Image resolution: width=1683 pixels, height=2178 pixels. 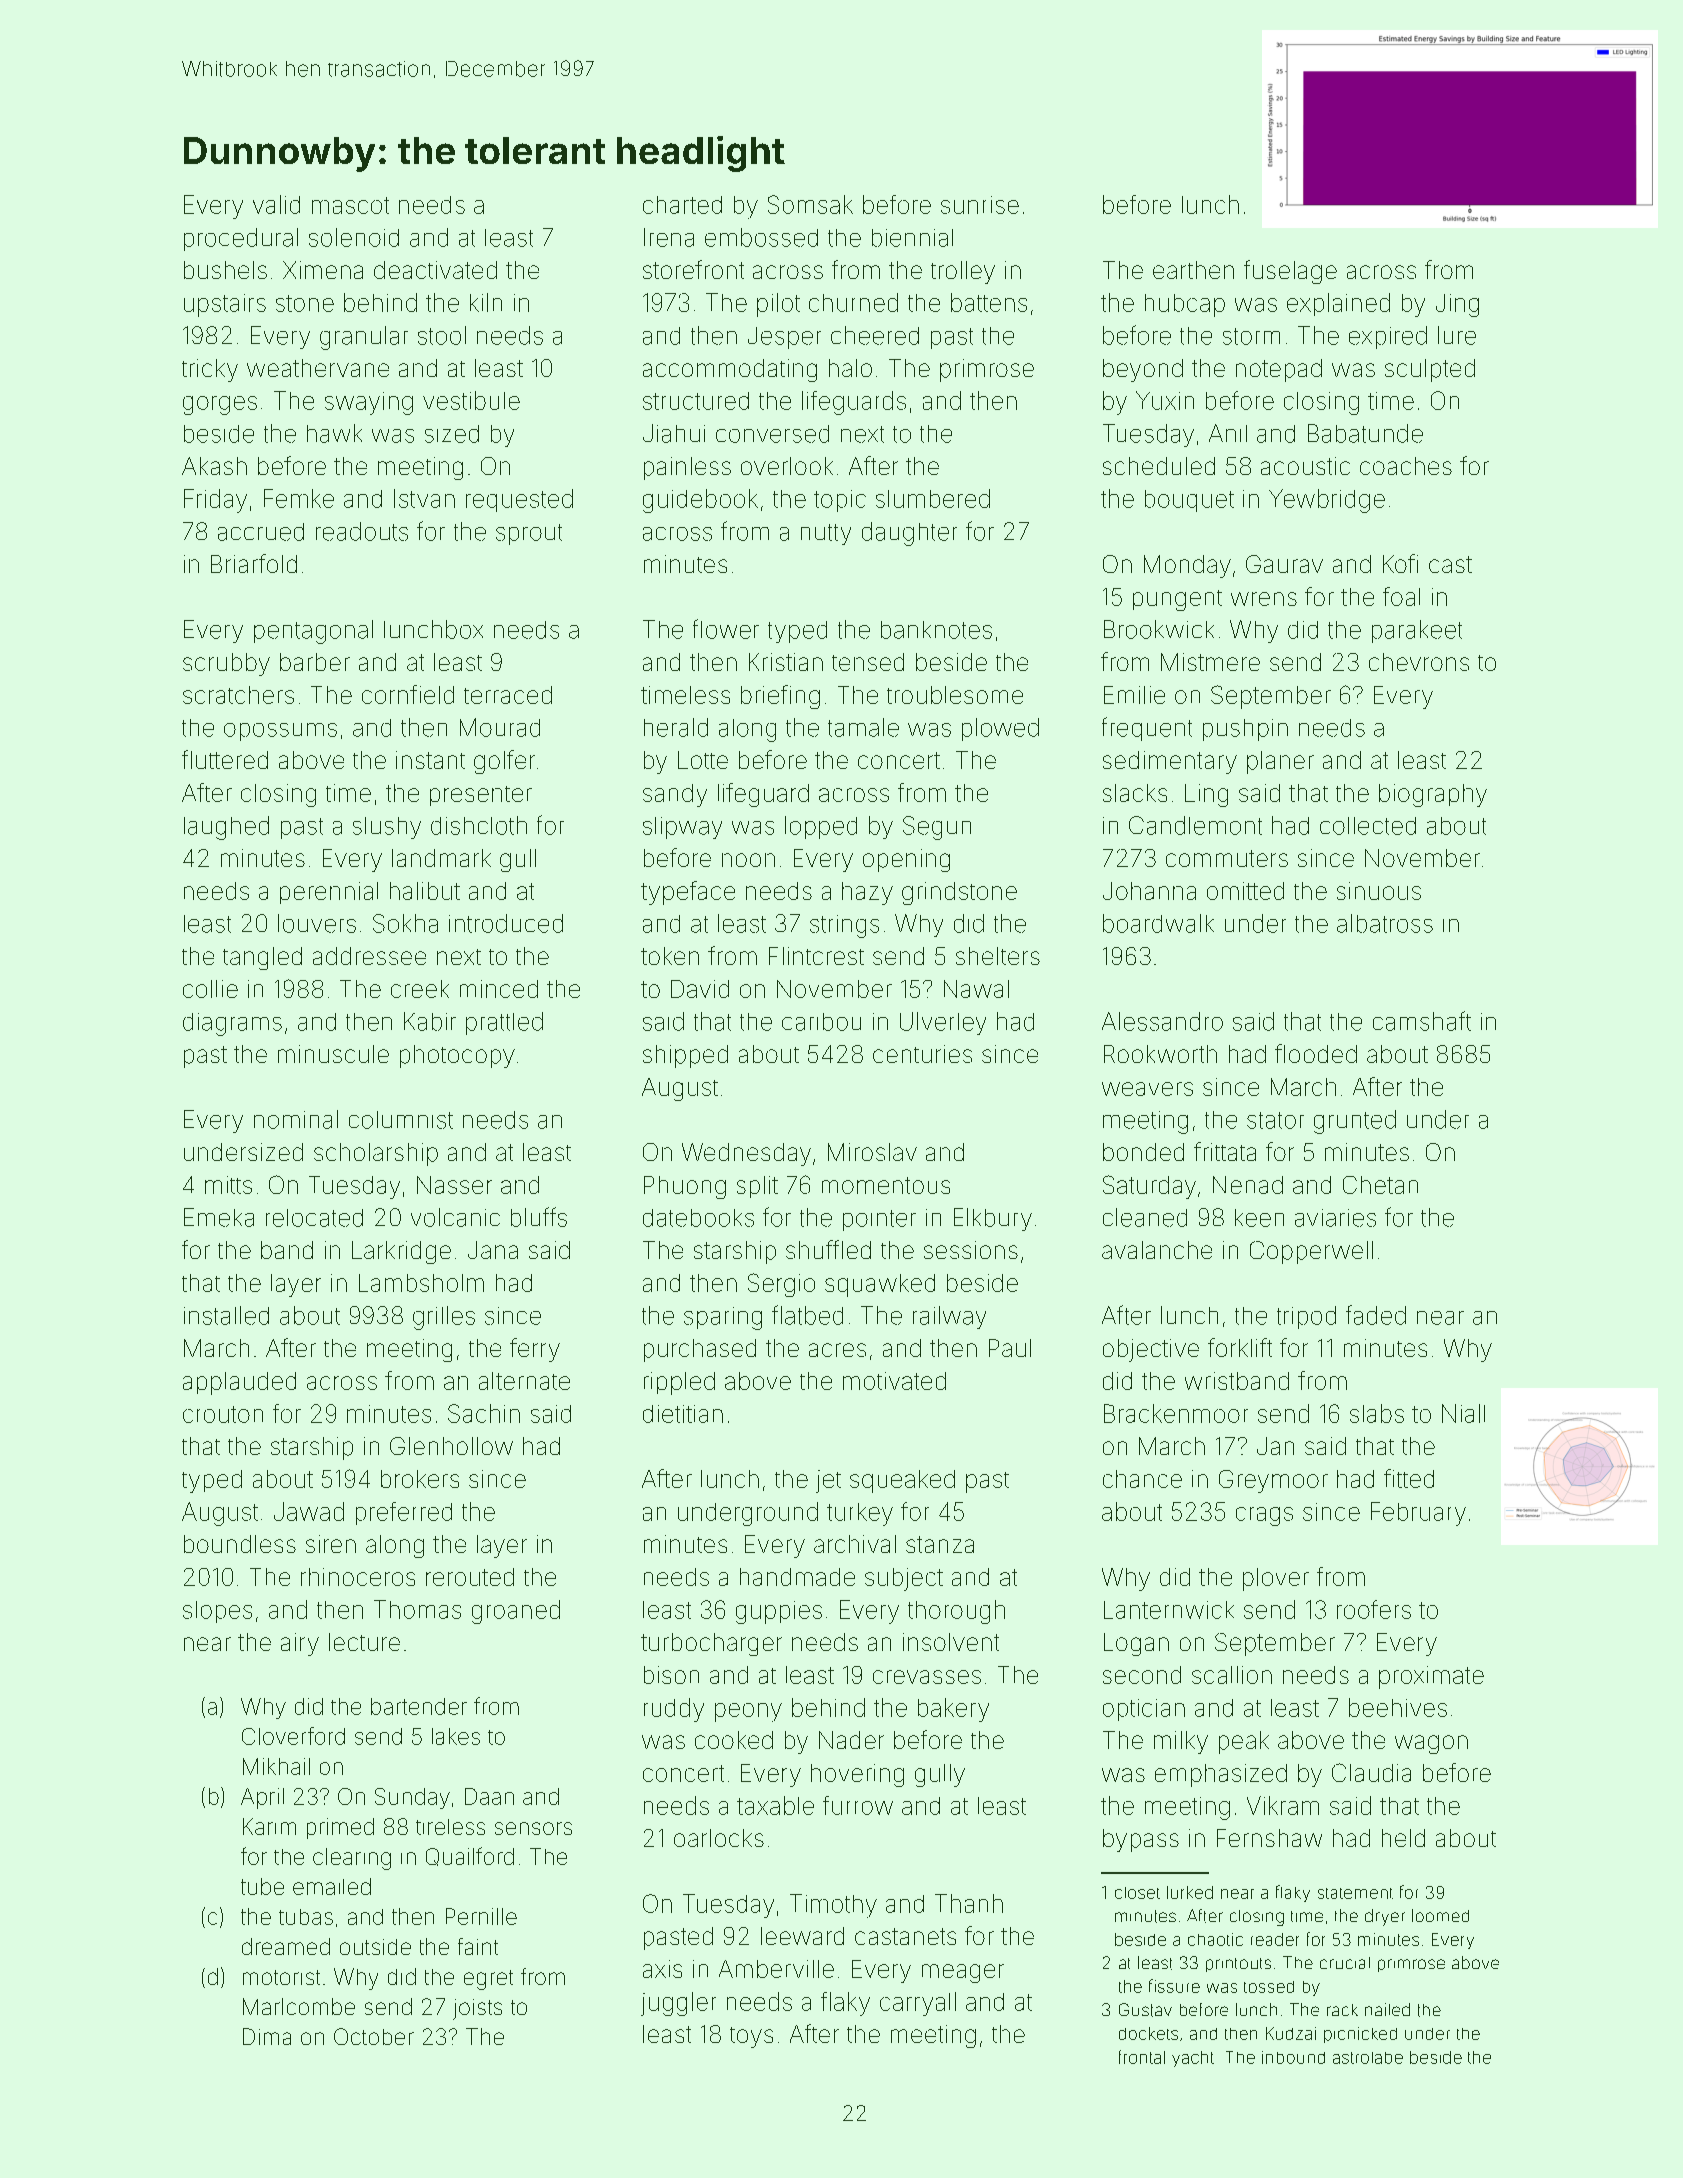 I want to click on fuselage, so click(x=1290, y=272).
